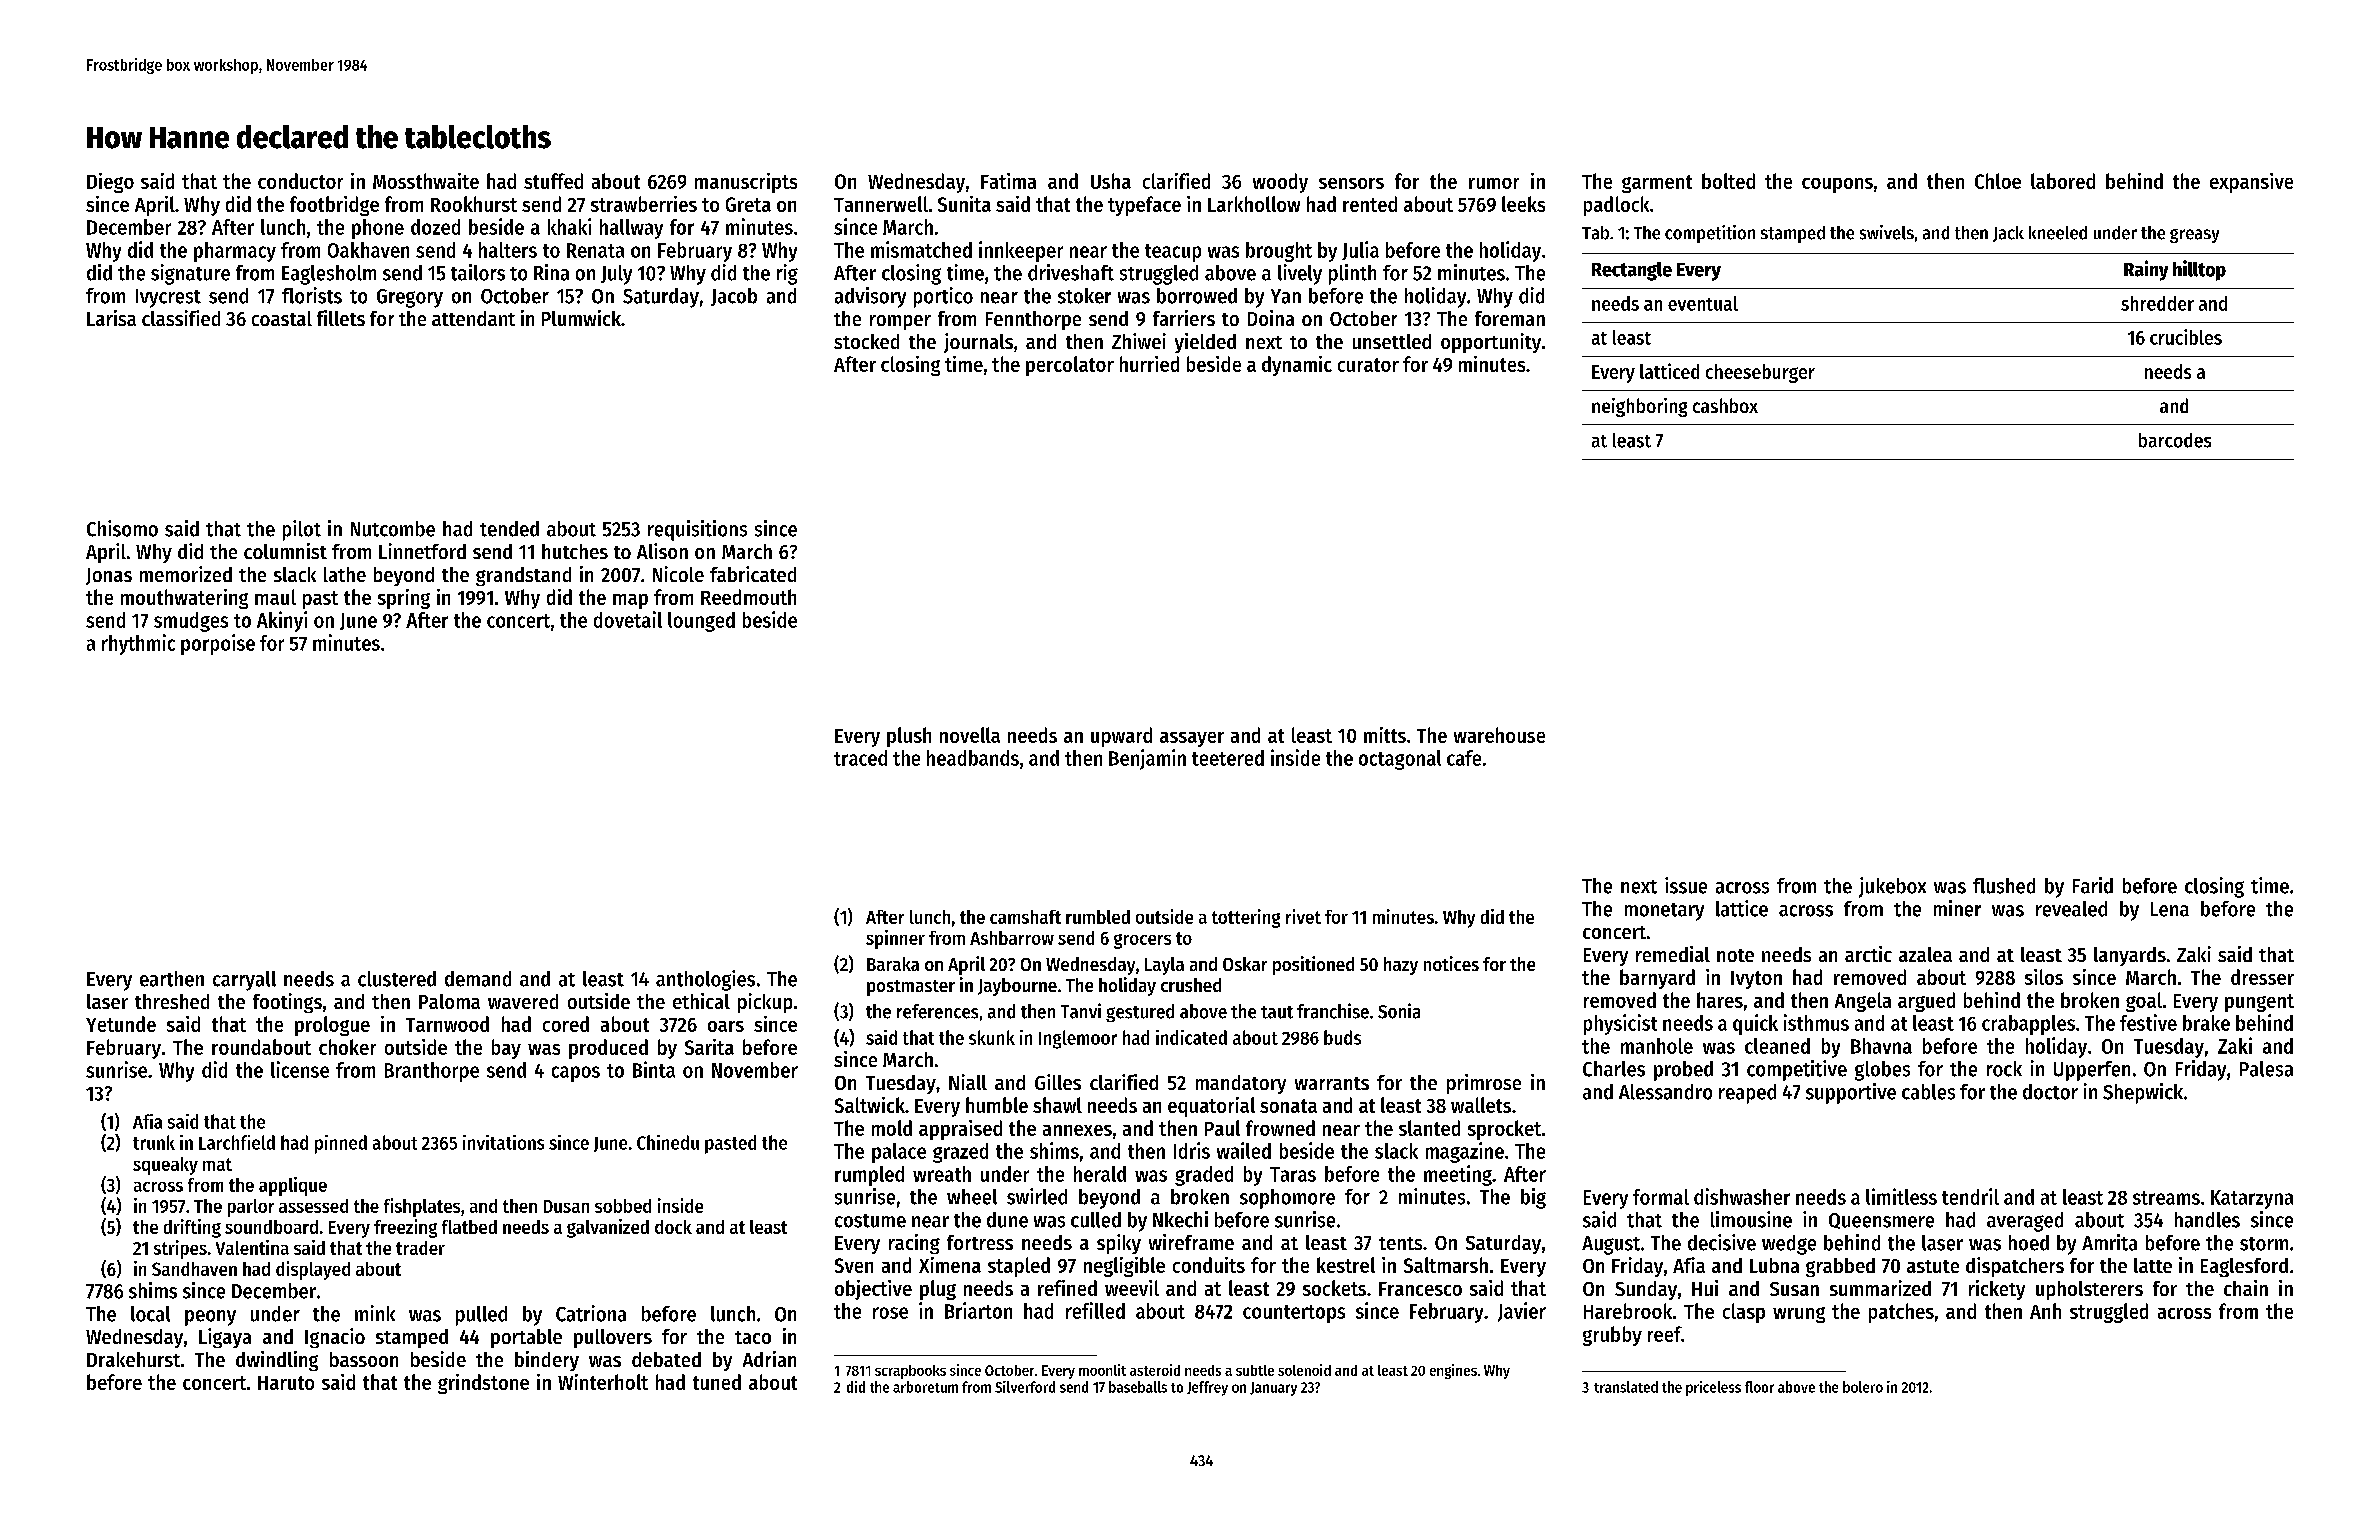  Describe the element at coordinates (2251, 183) in the screenshot. I see `expansive` at that location.
